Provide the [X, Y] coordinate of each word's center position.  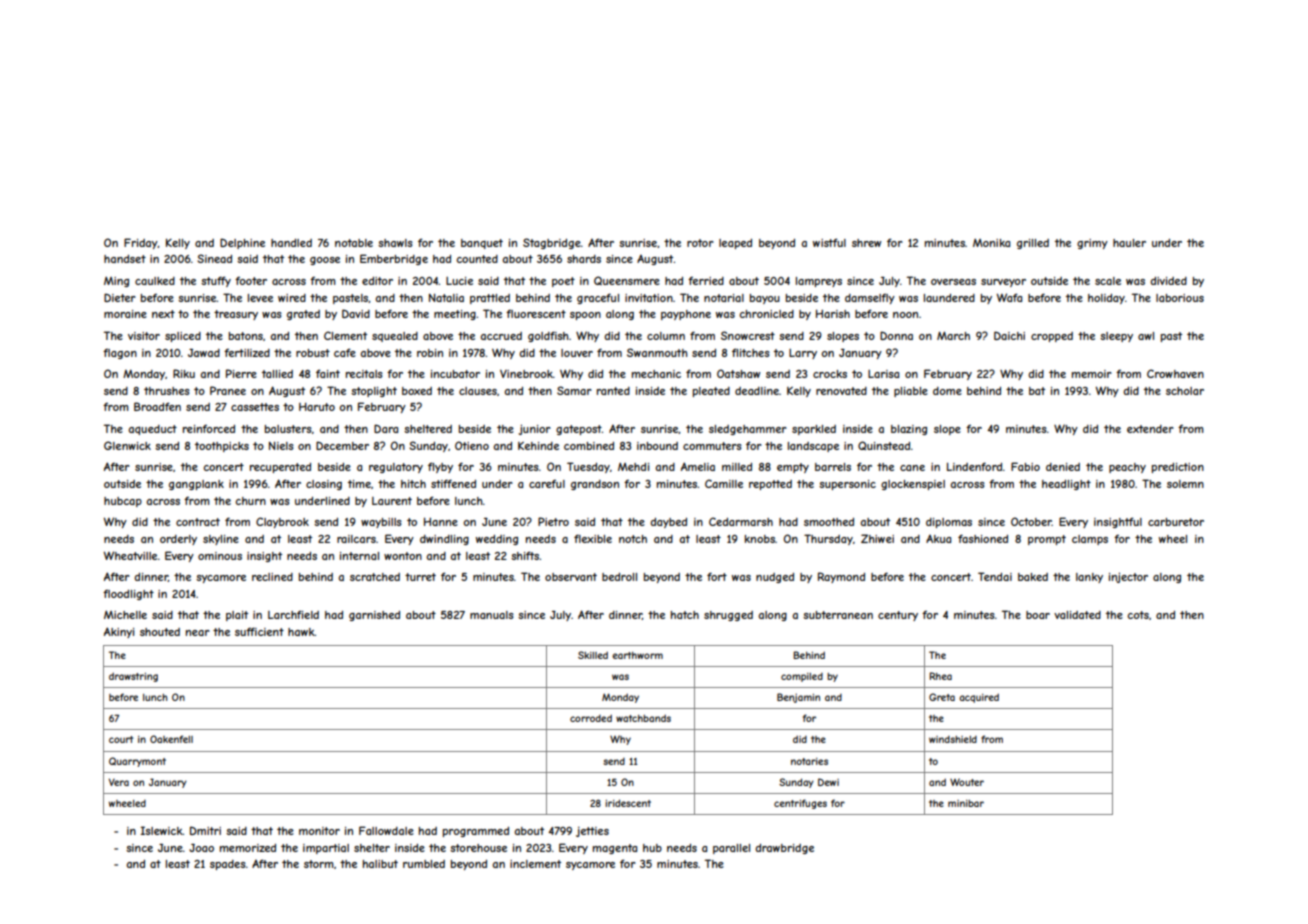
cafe [345, 352]
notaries [809, 761]
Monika [991, 243]
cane [912, 468]
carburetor [1176, 522]
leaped [735, 244]
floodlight [128, 595]
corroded [591, 718]
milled [737, 467]
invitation [649, 298]
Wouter [967, 782]
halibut [380, 864]
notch [633, 539]
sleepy [1116, 337]
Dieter [120, 297]
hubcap [123, 502]
